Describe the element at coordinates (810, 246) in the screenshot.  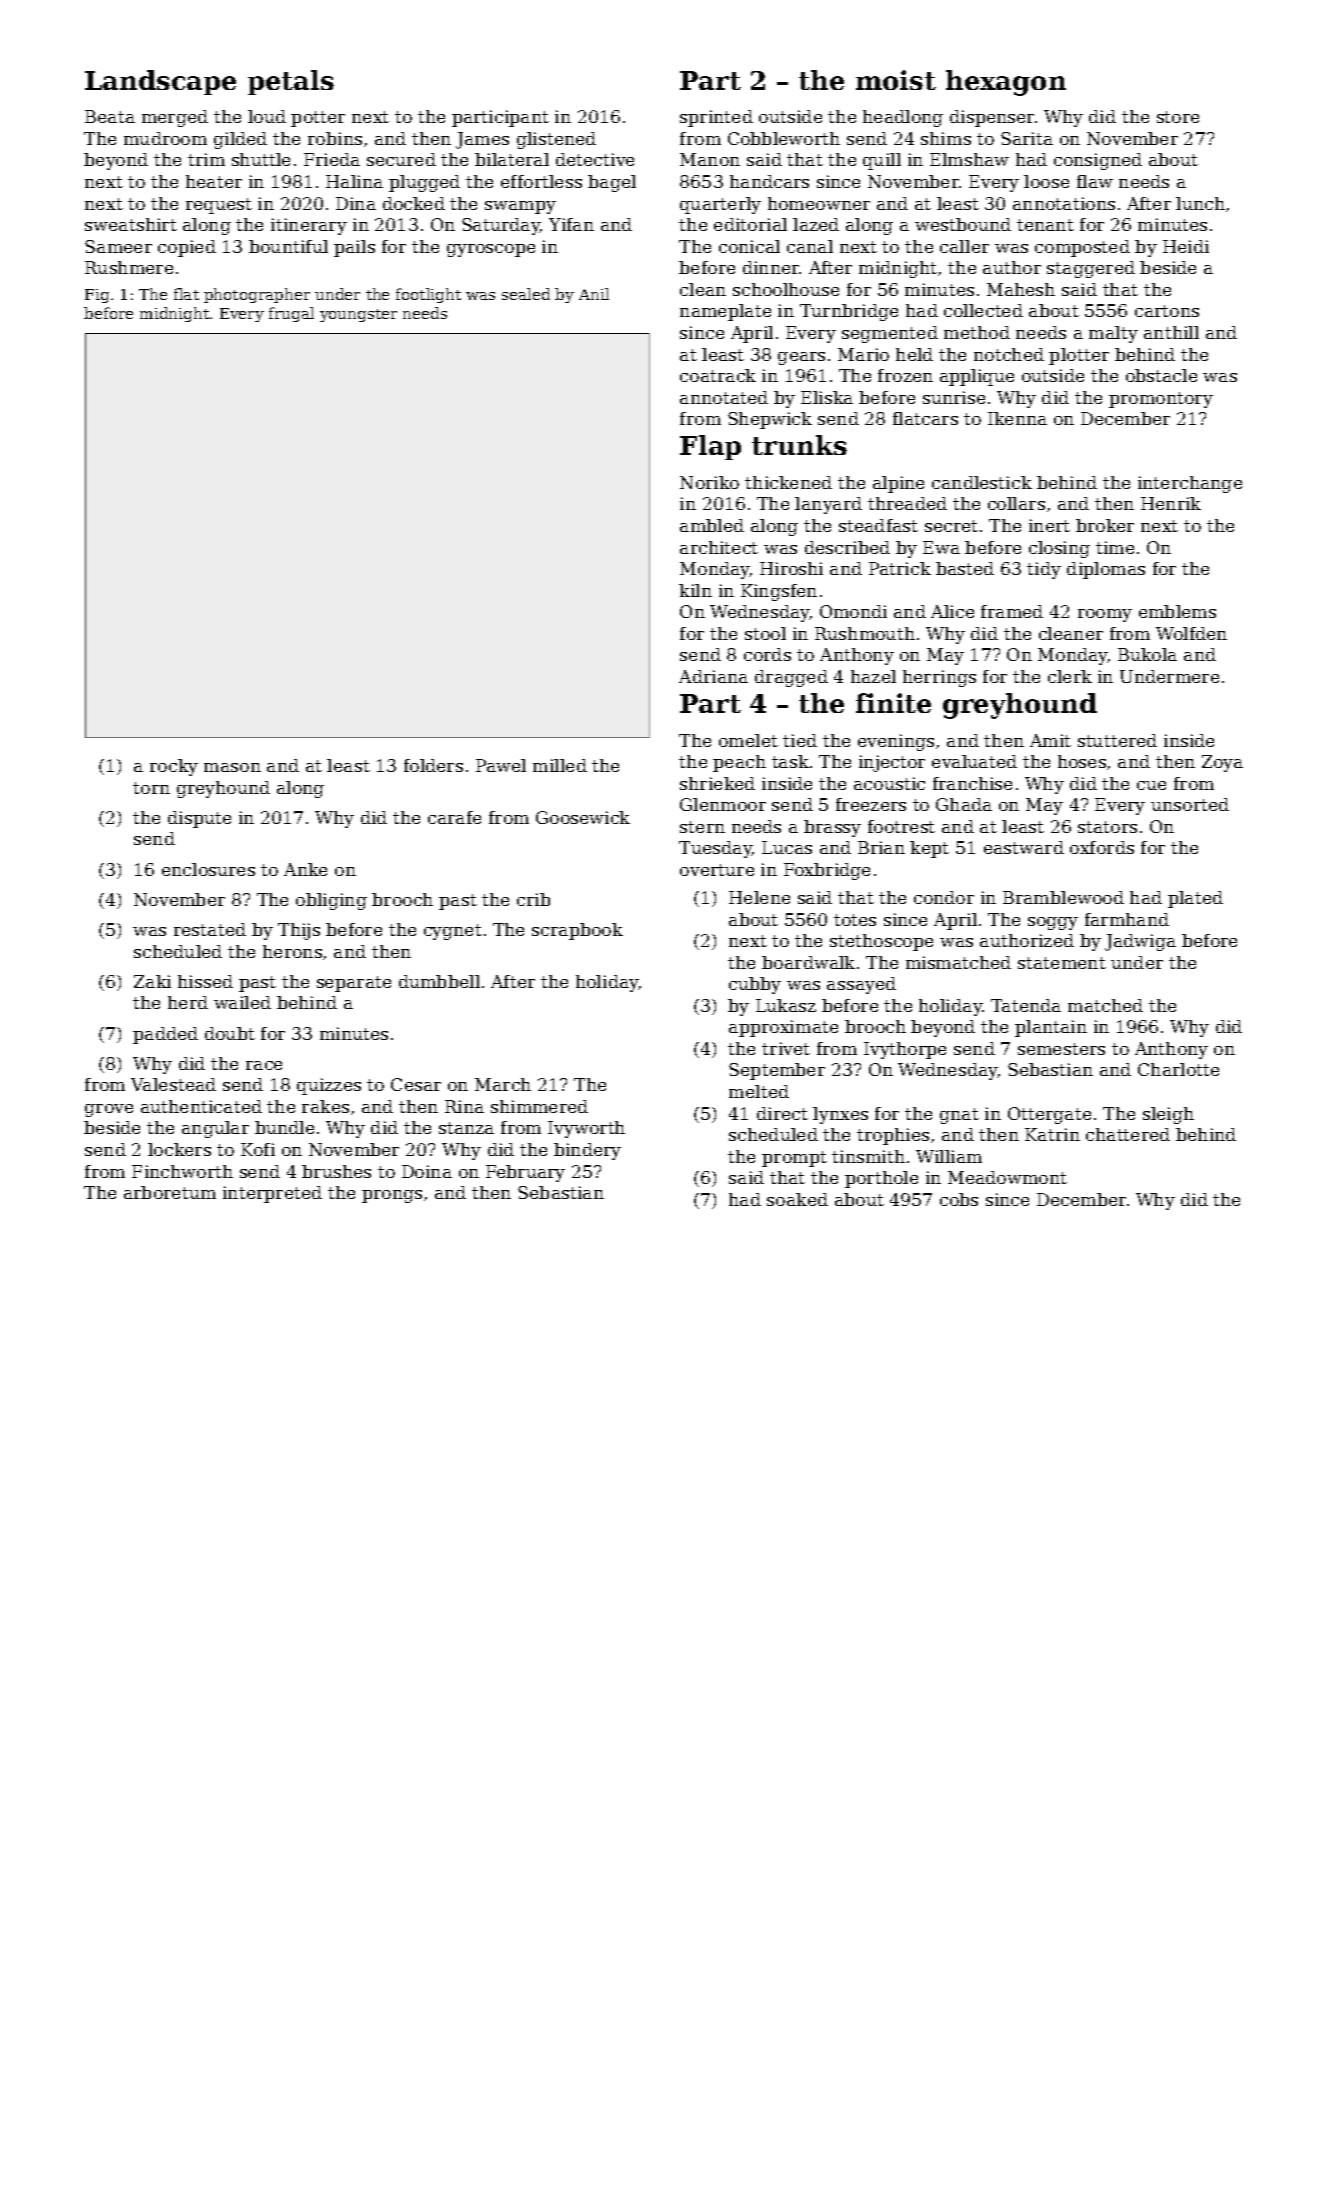
I see `canal` at that location.
